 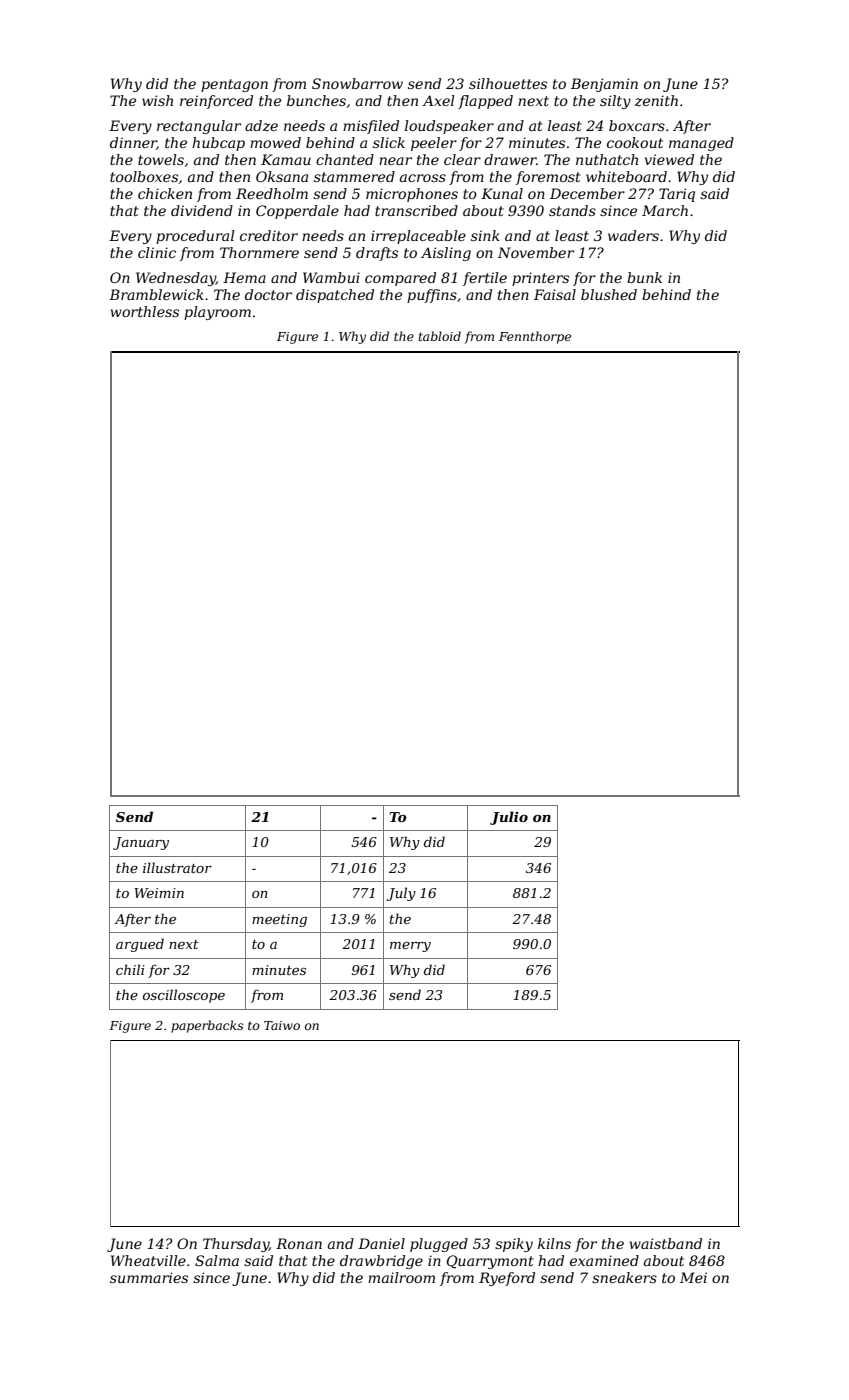 I want to click on Mei, so click(x=693, y=1277).
